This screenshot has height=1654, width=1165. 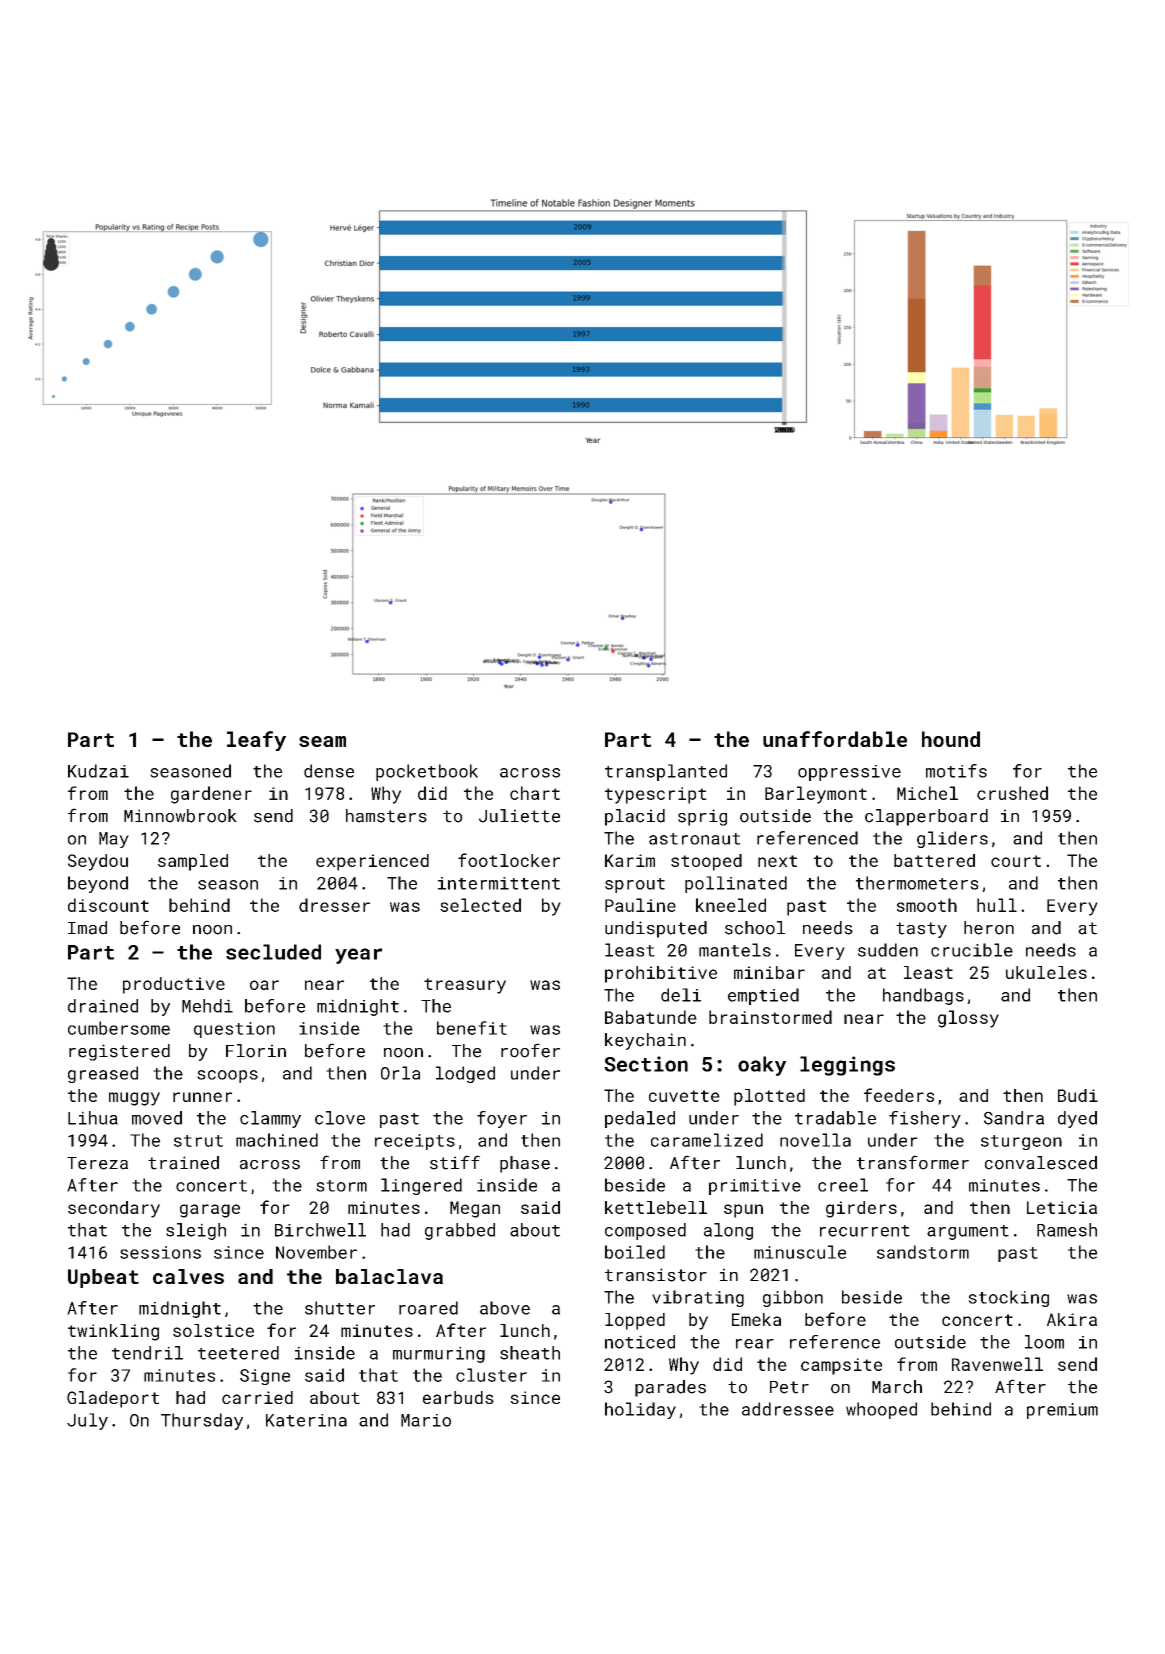 I want to click on above, so click(x=505, y=1308).
